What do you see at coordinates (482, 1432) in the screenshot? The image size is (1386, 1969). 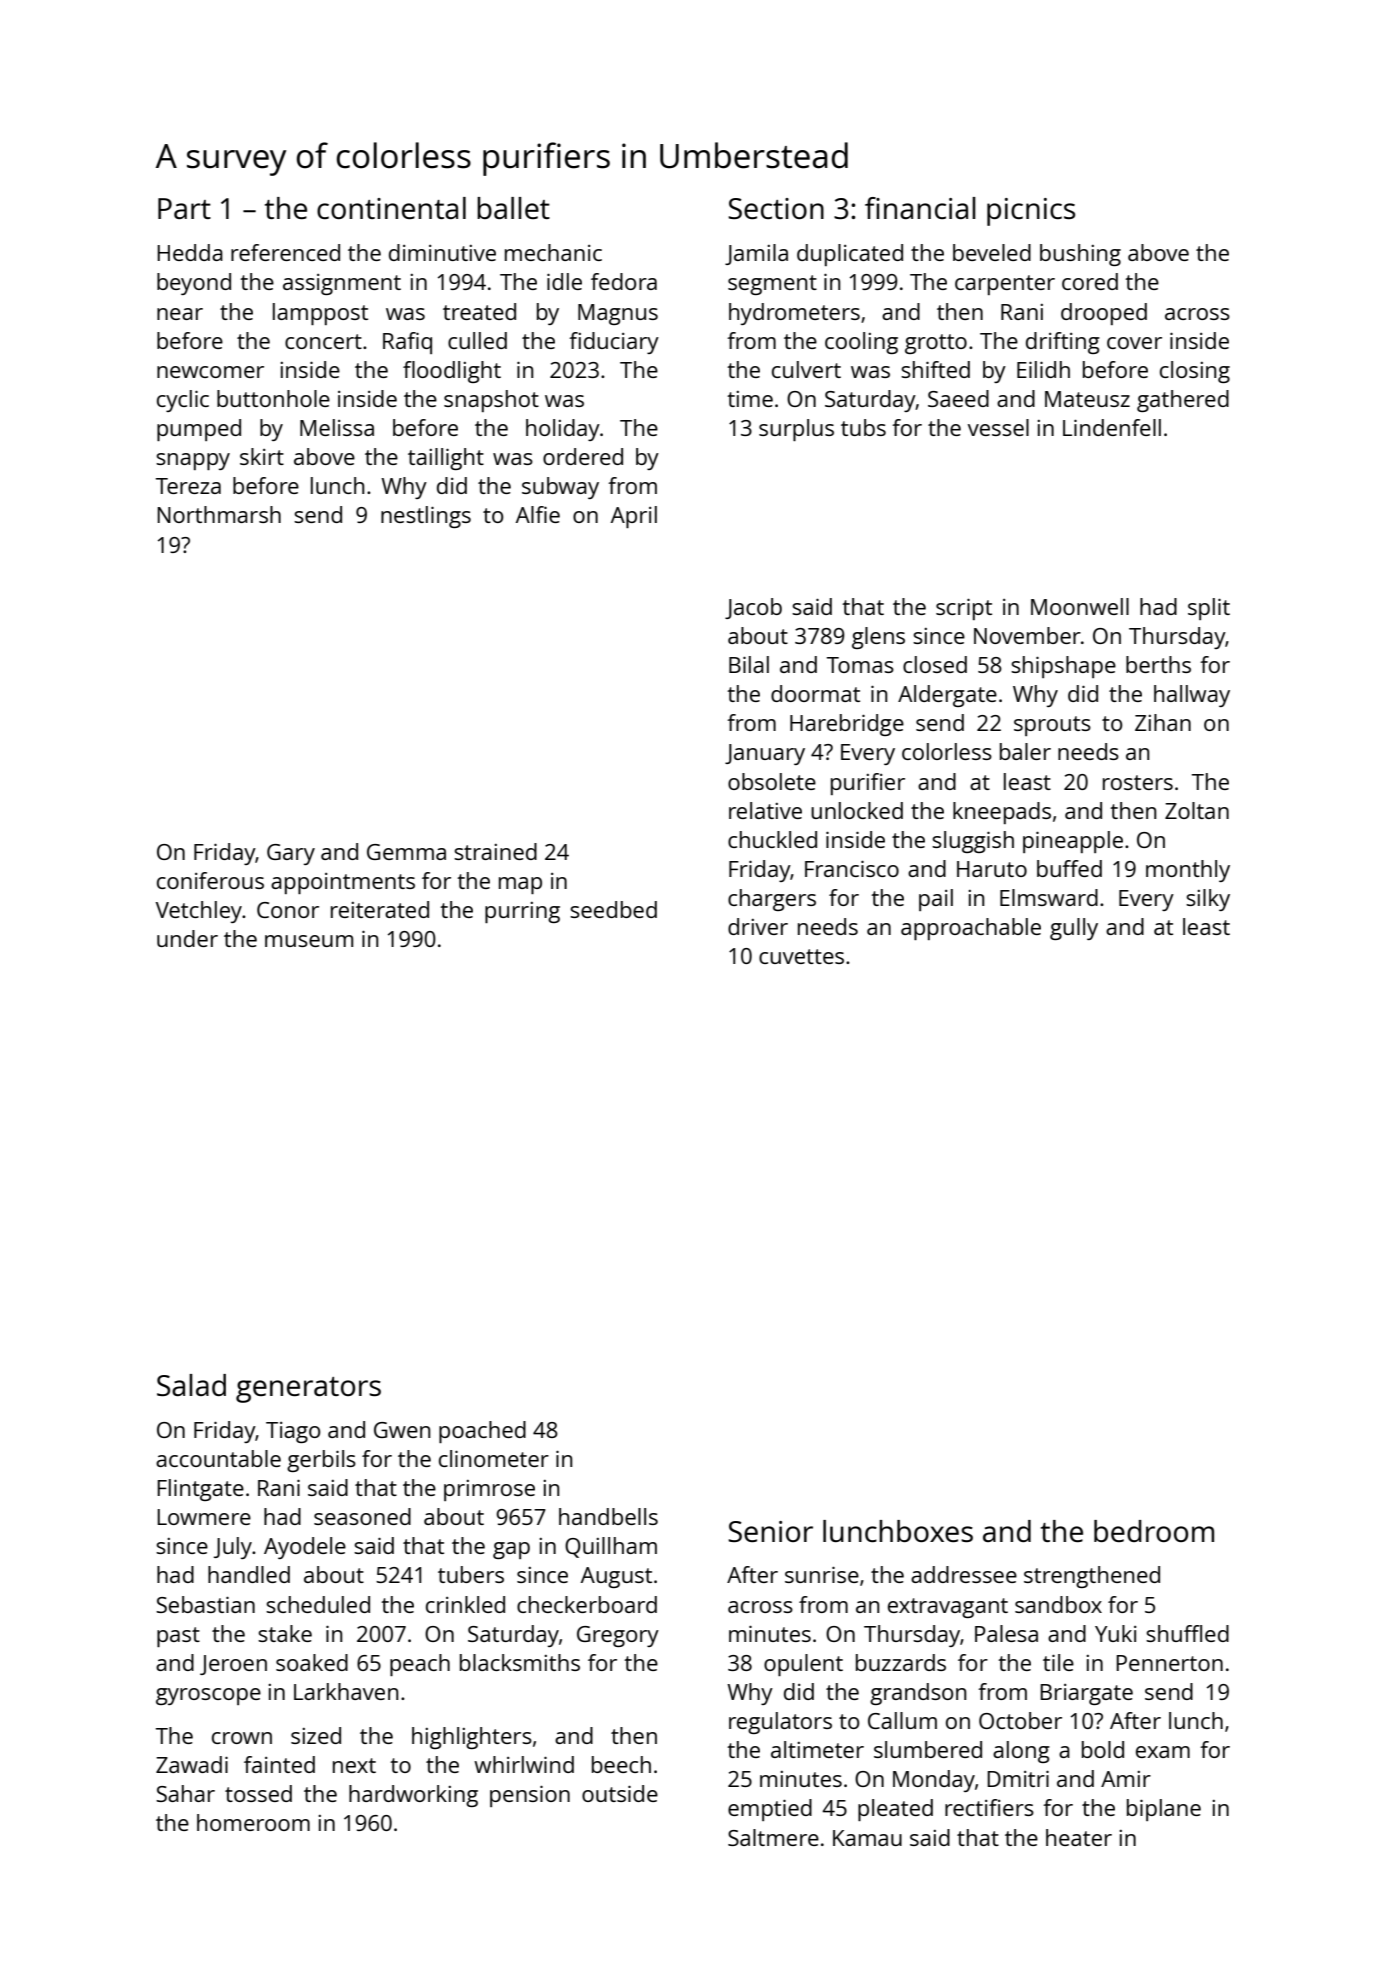 I see `poached` at bounding box center [482, 1432].
